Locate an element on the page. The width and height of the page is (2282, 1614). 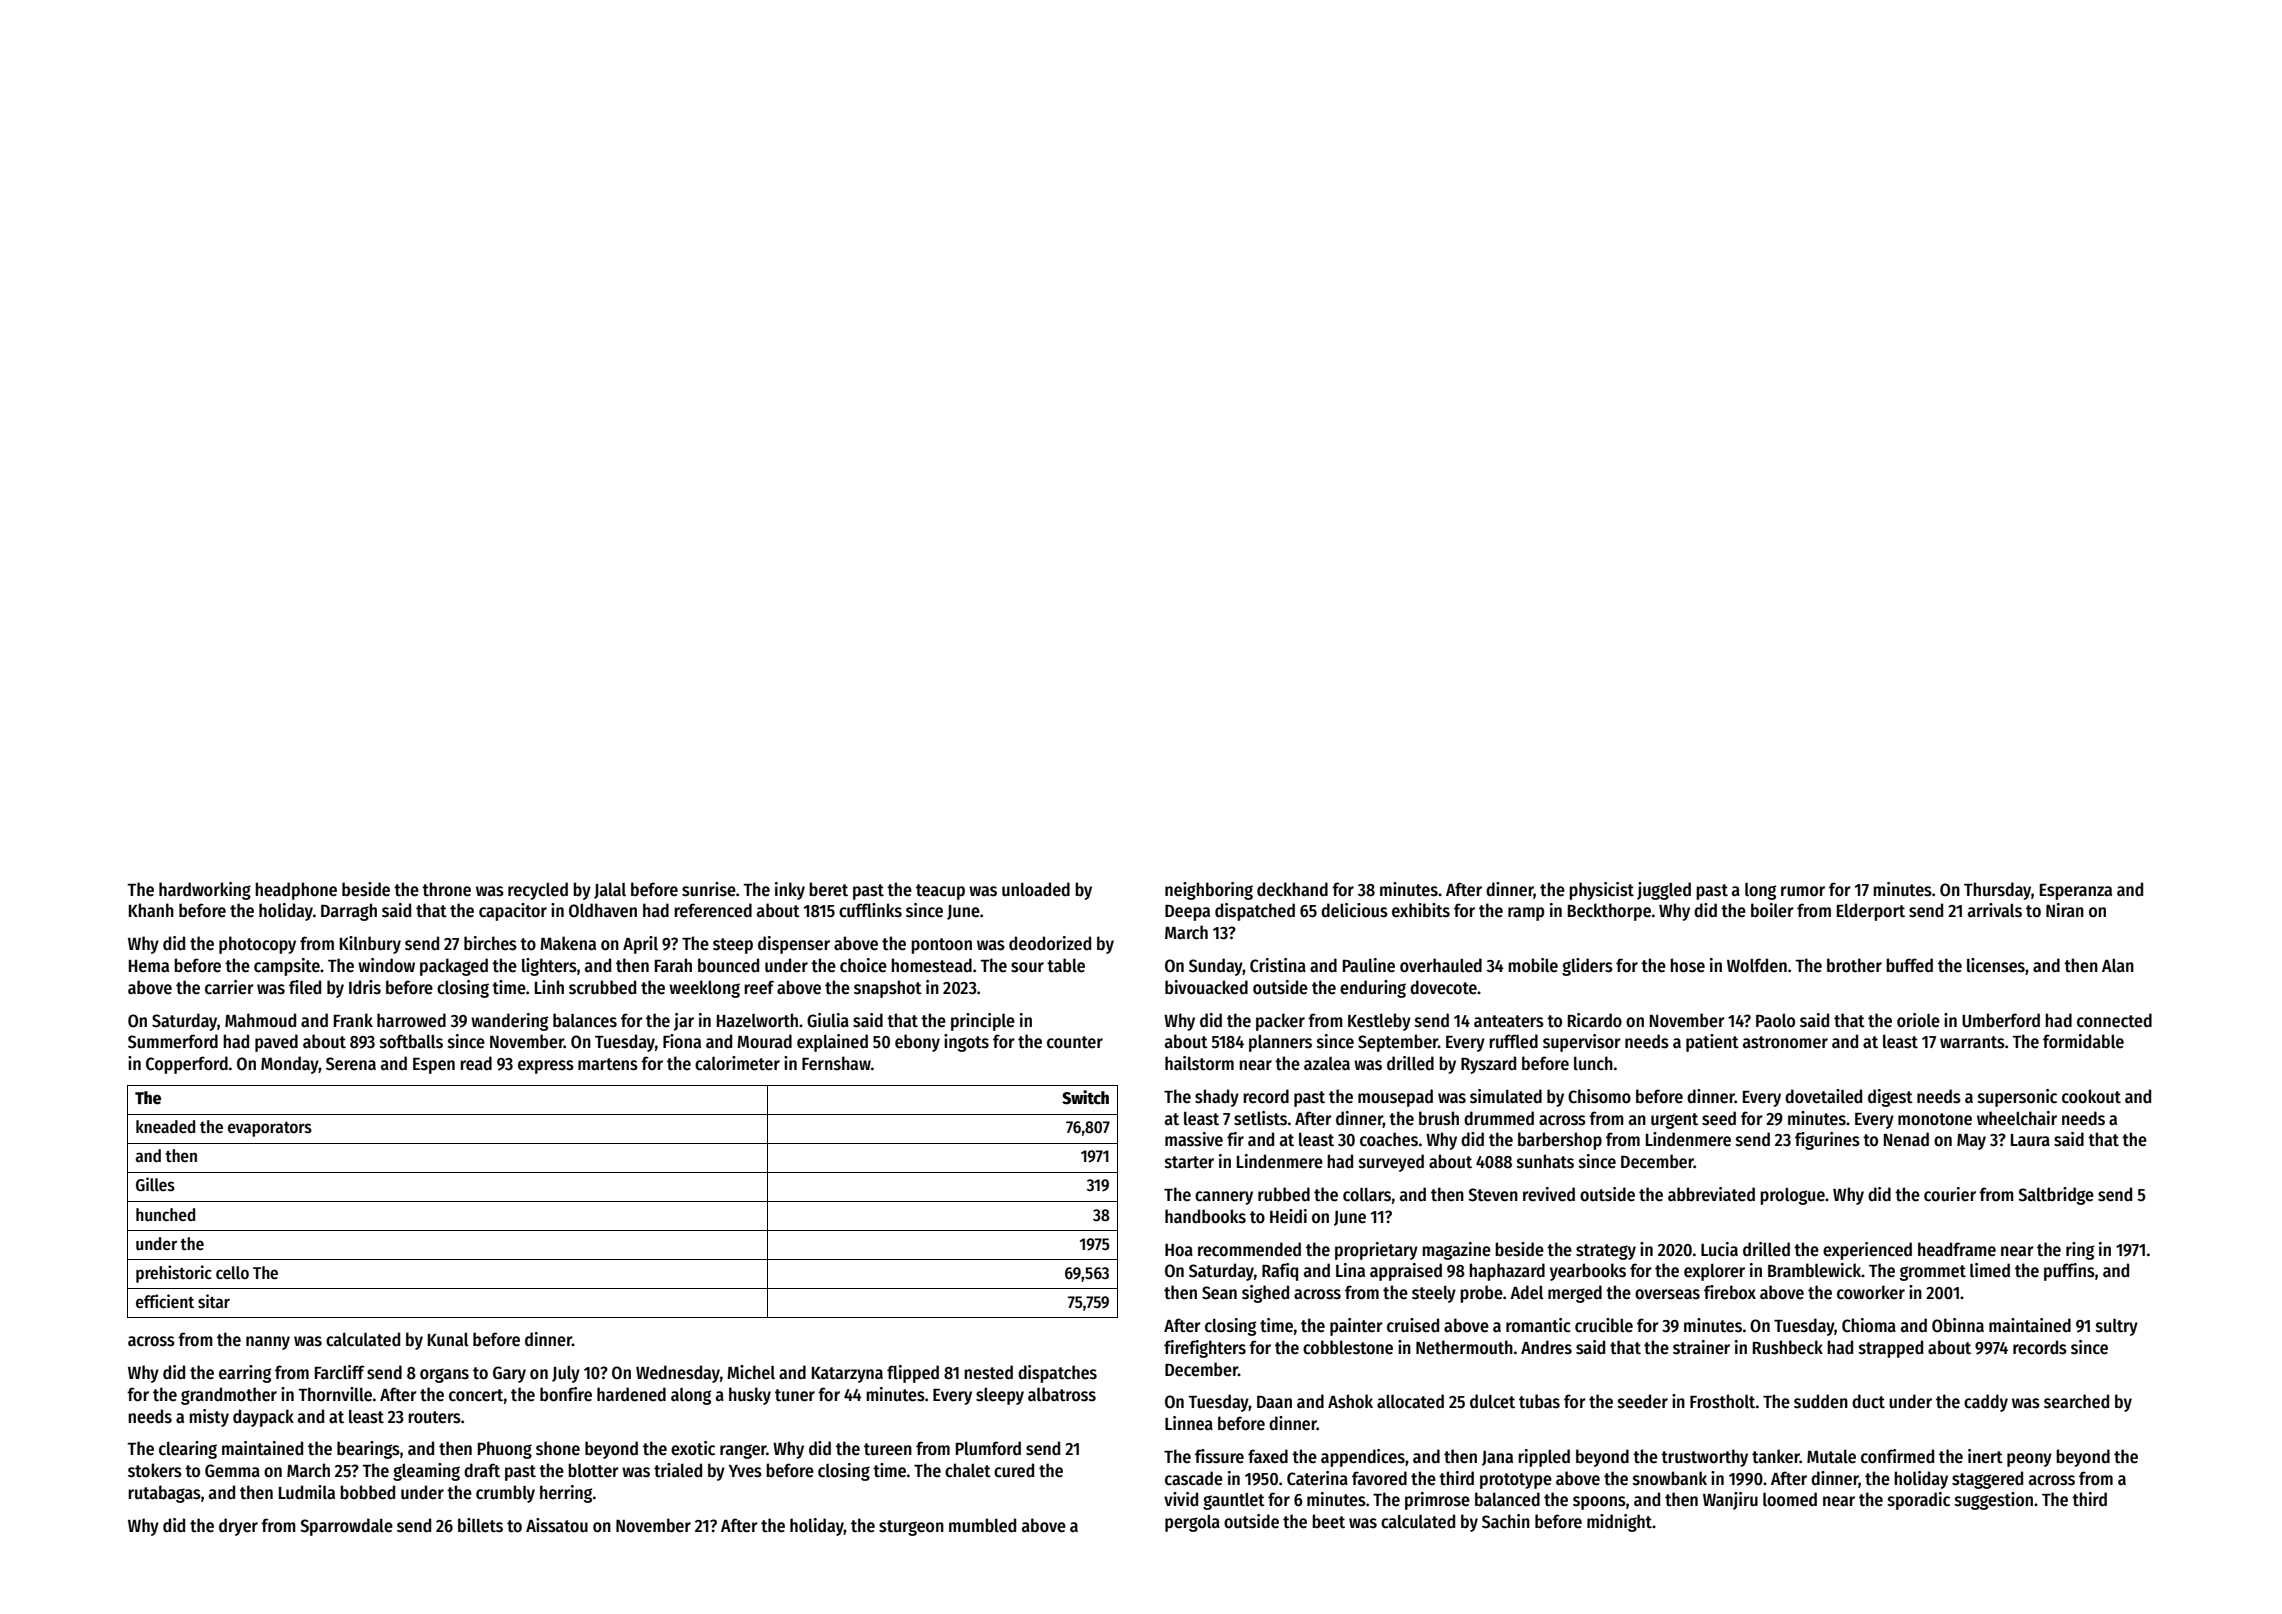
April is located at coordinates (640, 945).
